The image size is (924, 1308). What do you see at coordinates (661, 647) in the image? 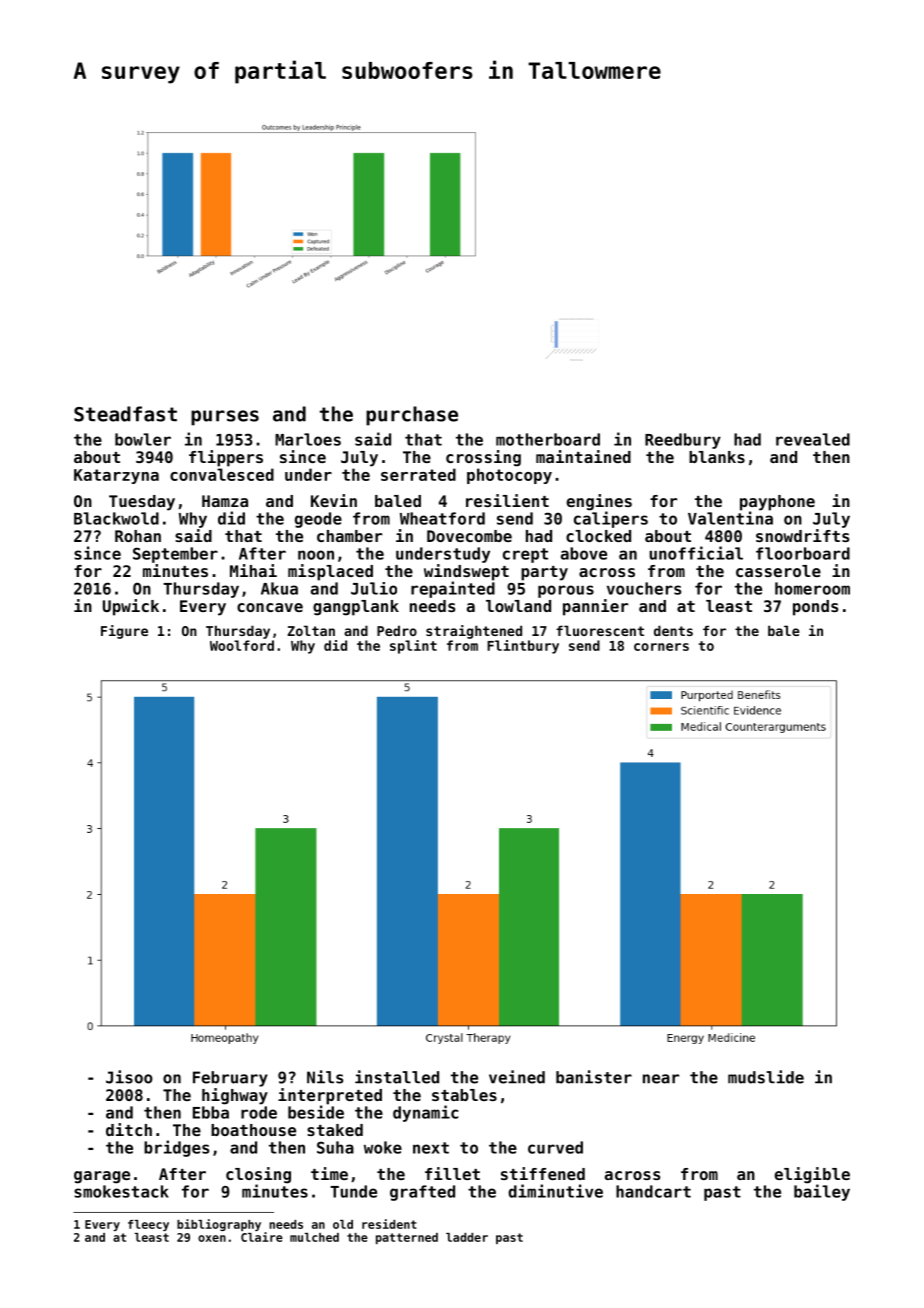
I see `corners` at bounding box center [661, 647].
